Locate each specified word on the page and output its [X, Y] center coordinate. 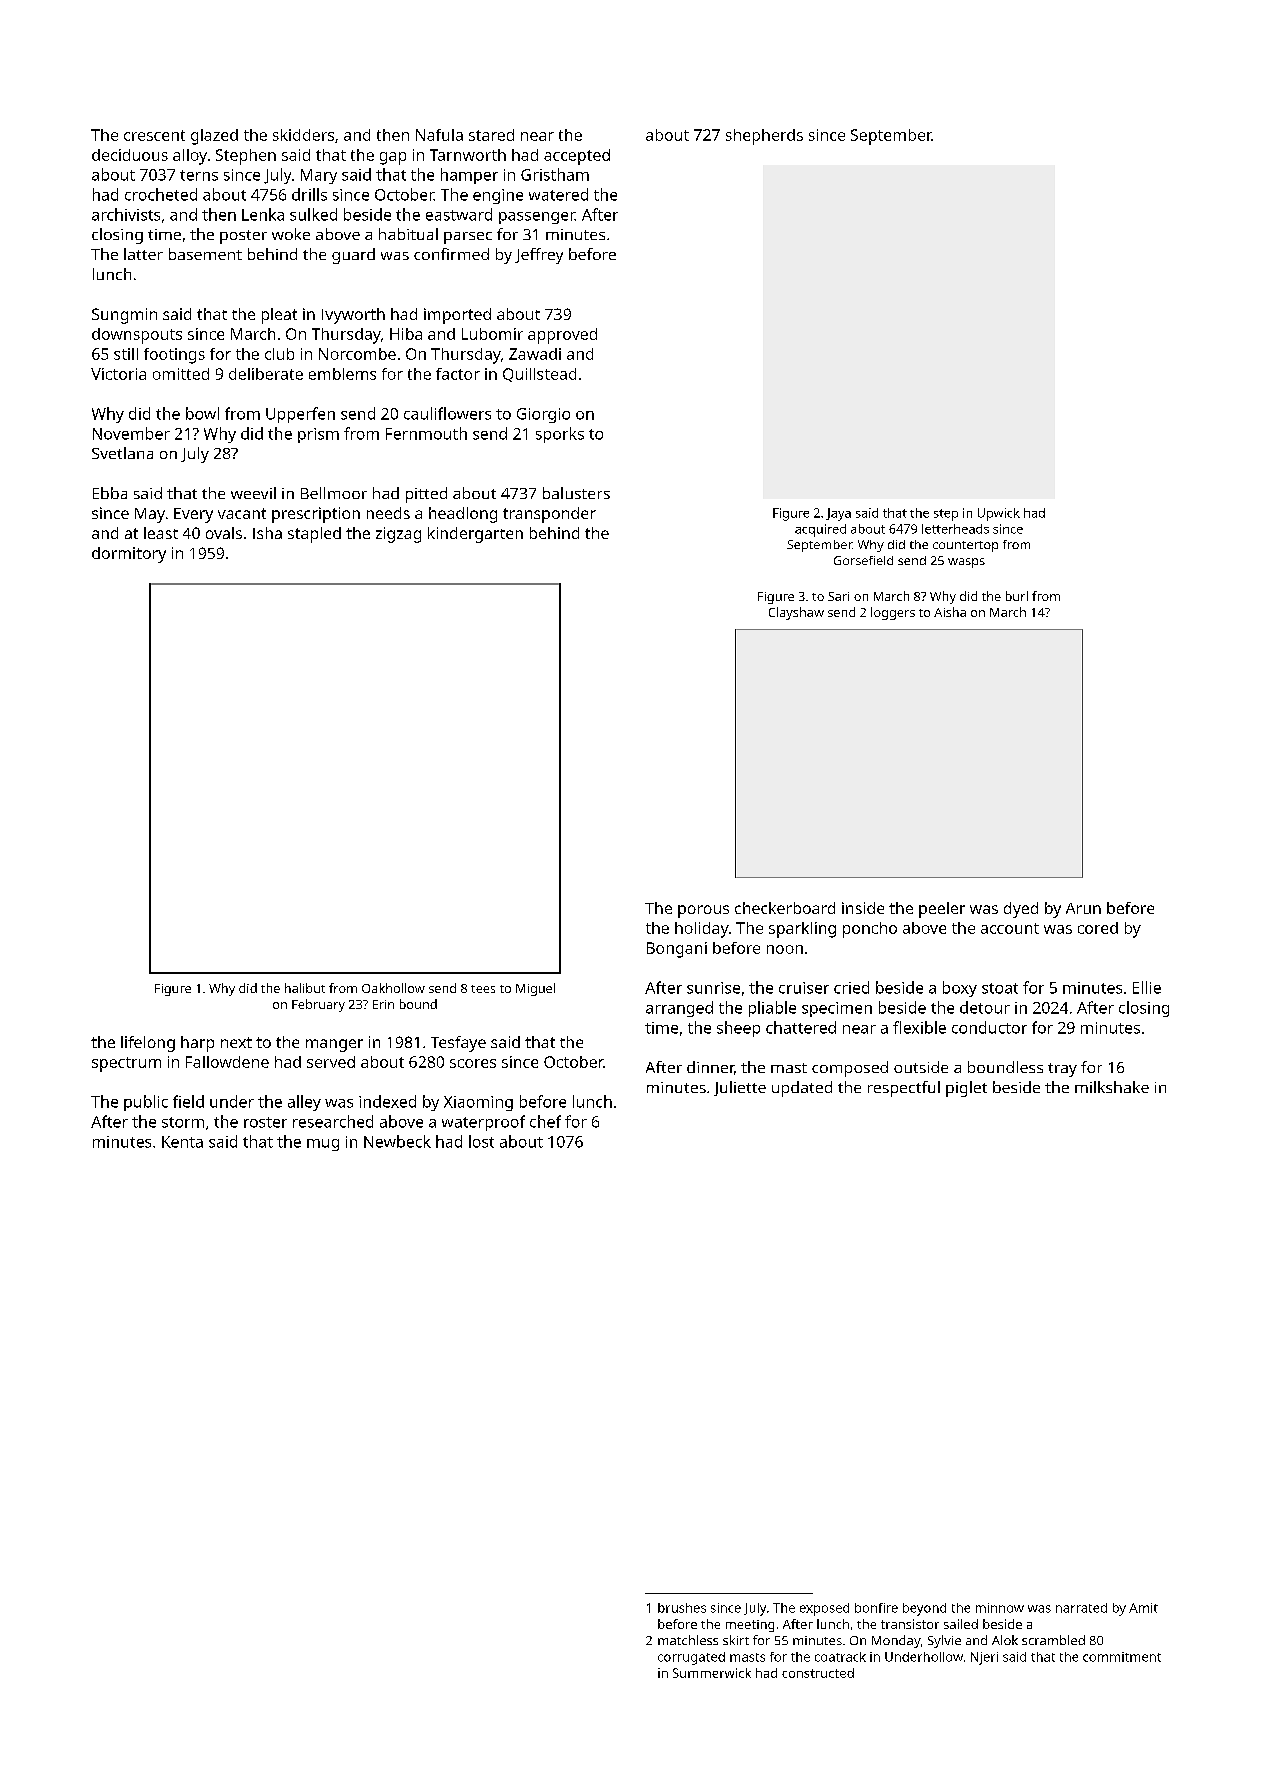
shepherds [764, 137]
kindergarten [475, 535]
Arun [1083, 908]
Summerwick [712, 1673]
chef [545, 1121]
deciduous [130, 155]
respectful [904, 1089]
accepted [577, 157]
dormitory [129, 555]
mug [323, 1145]
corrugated [691, 1658]
